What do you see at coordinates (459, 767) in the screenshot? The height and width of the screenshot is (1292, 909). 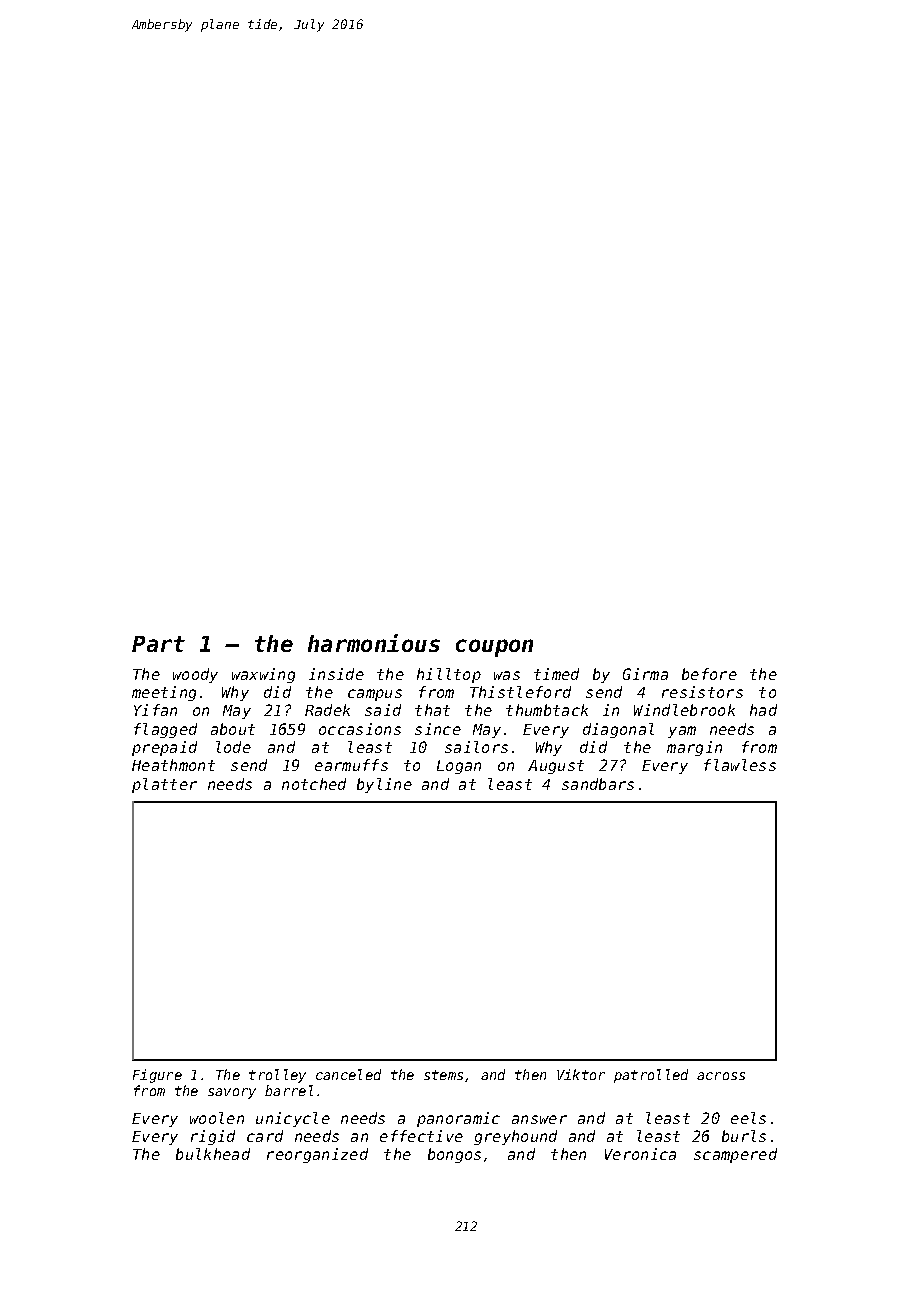 I see `Logan` at bounding box center [459, 767].
